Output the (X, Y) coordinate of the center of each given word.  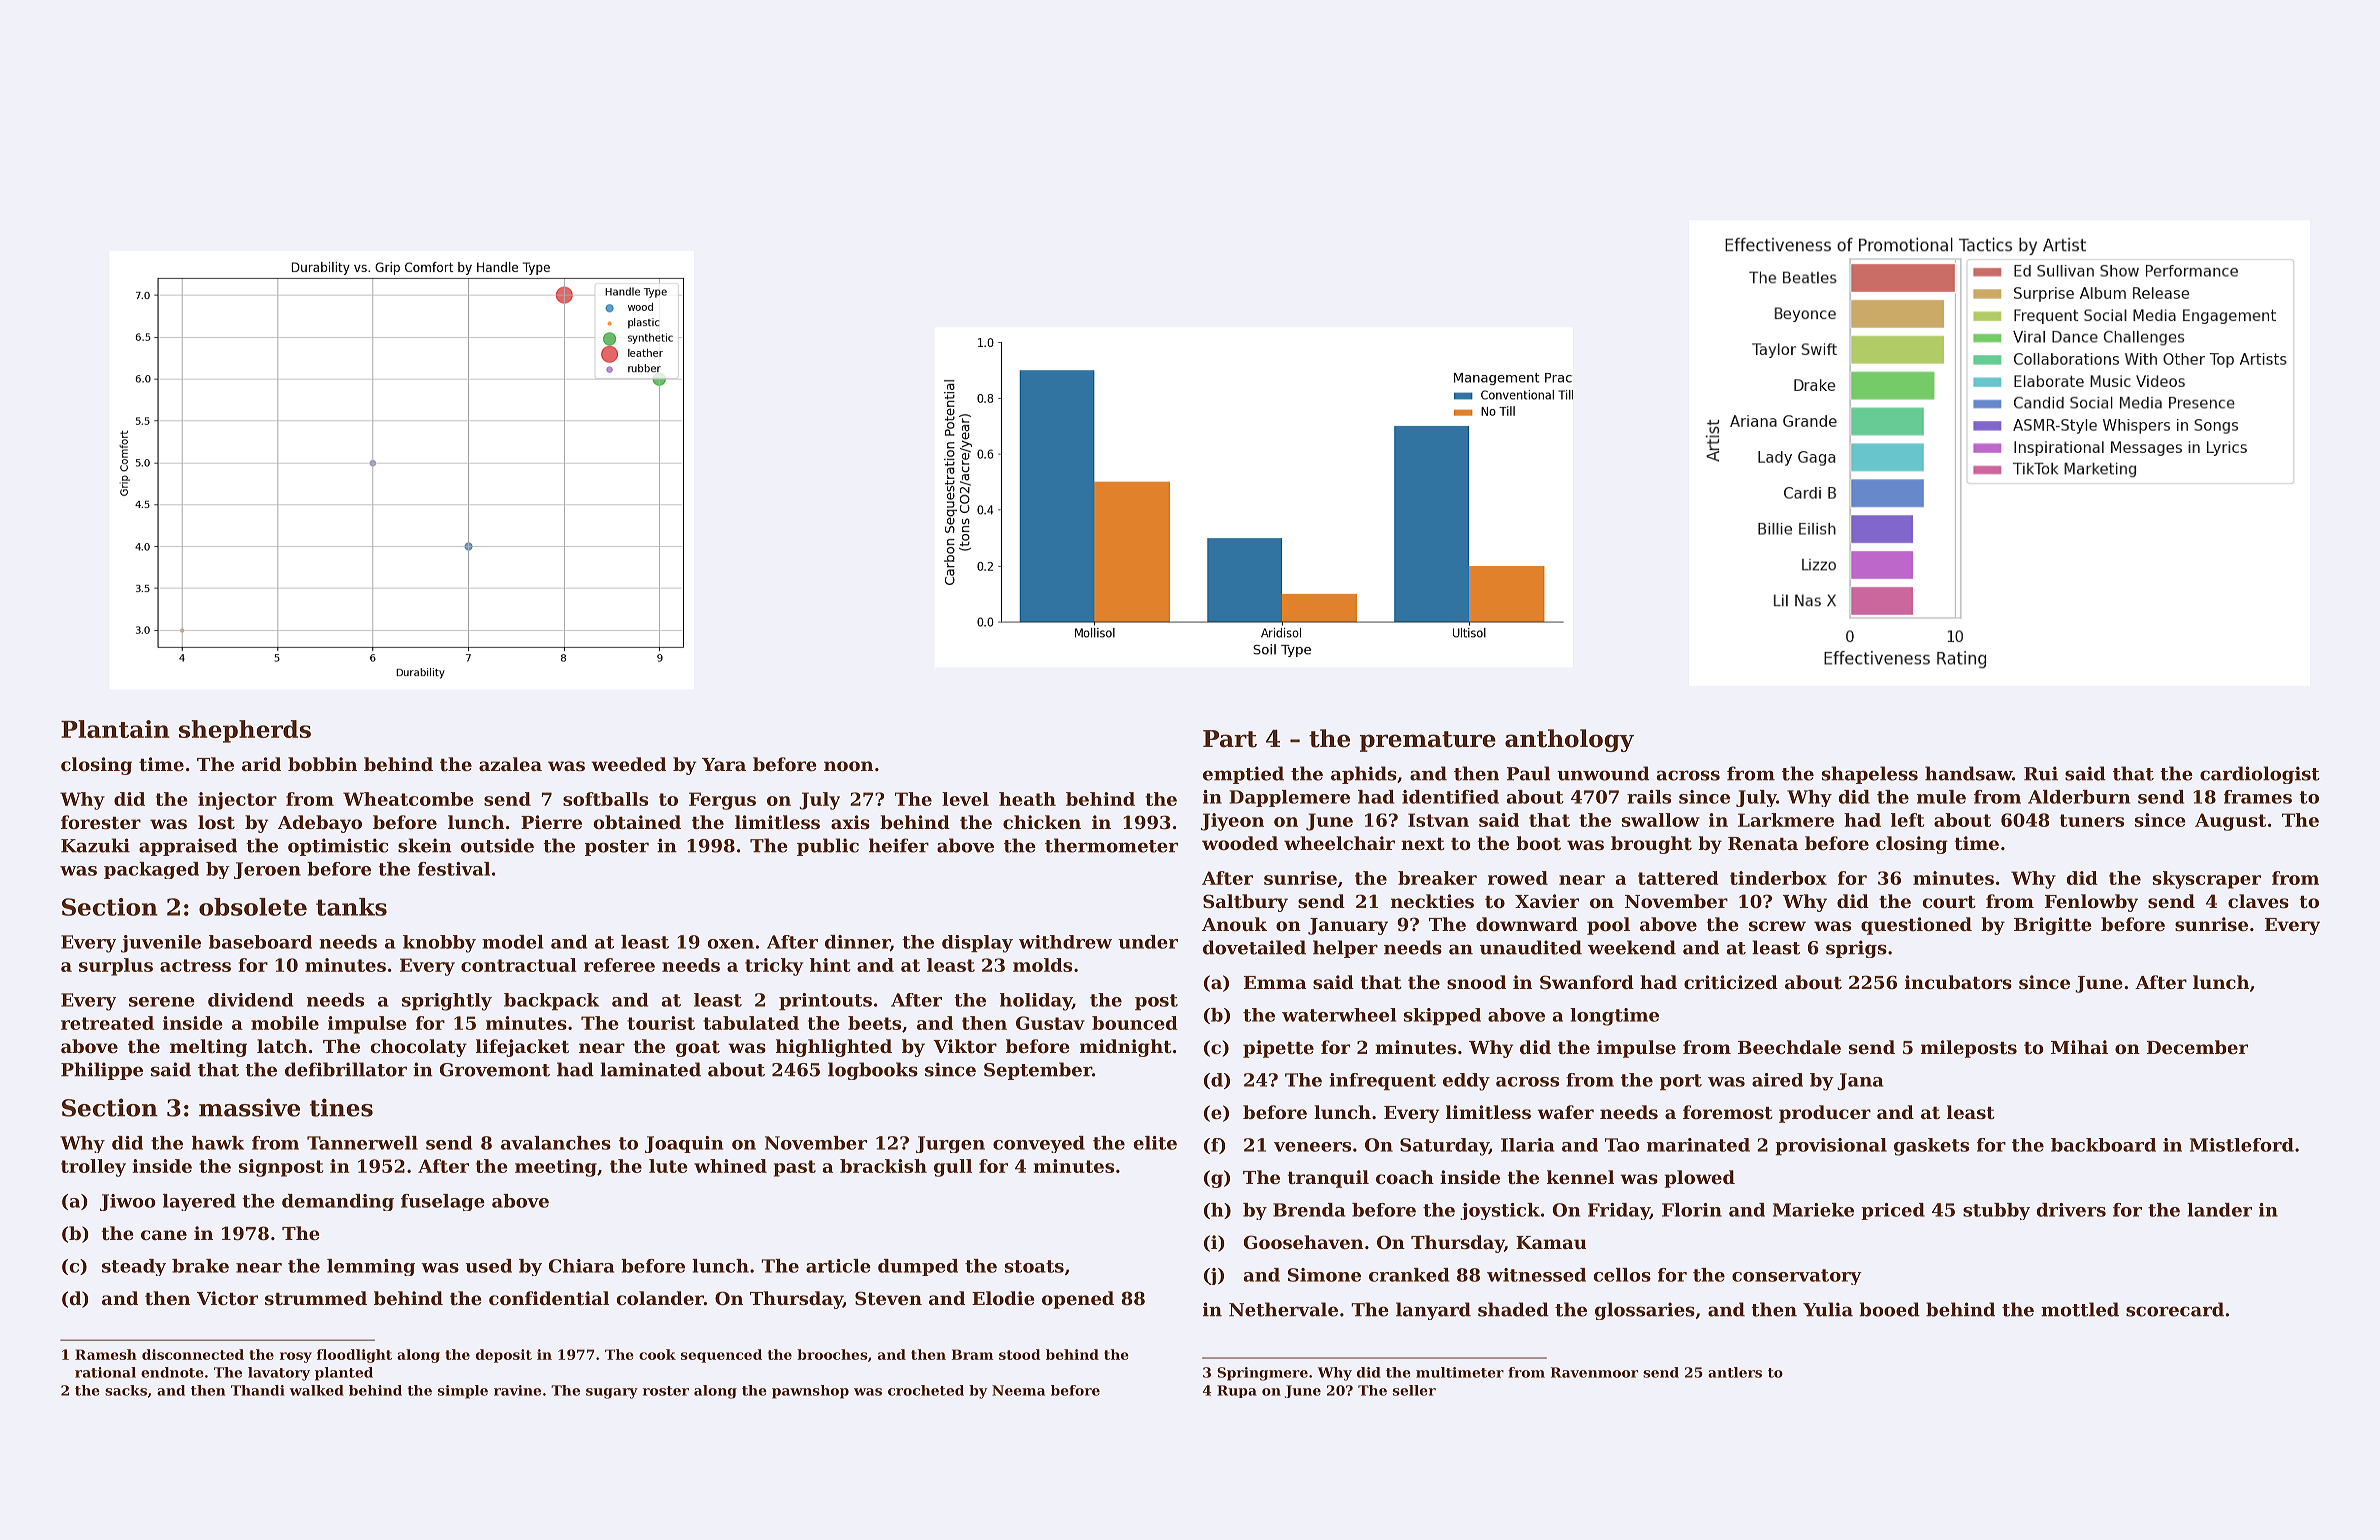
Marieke (1813, 1210)
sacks (126, 1390)
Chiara (582, 1266)
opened (1078, 1300)
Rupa (1237, 1391)
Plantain (115, 729)
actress (195, 965)
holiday (1036, 1002)
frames (2258, 797)
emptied (1243, 775)
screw (1777, 926)
